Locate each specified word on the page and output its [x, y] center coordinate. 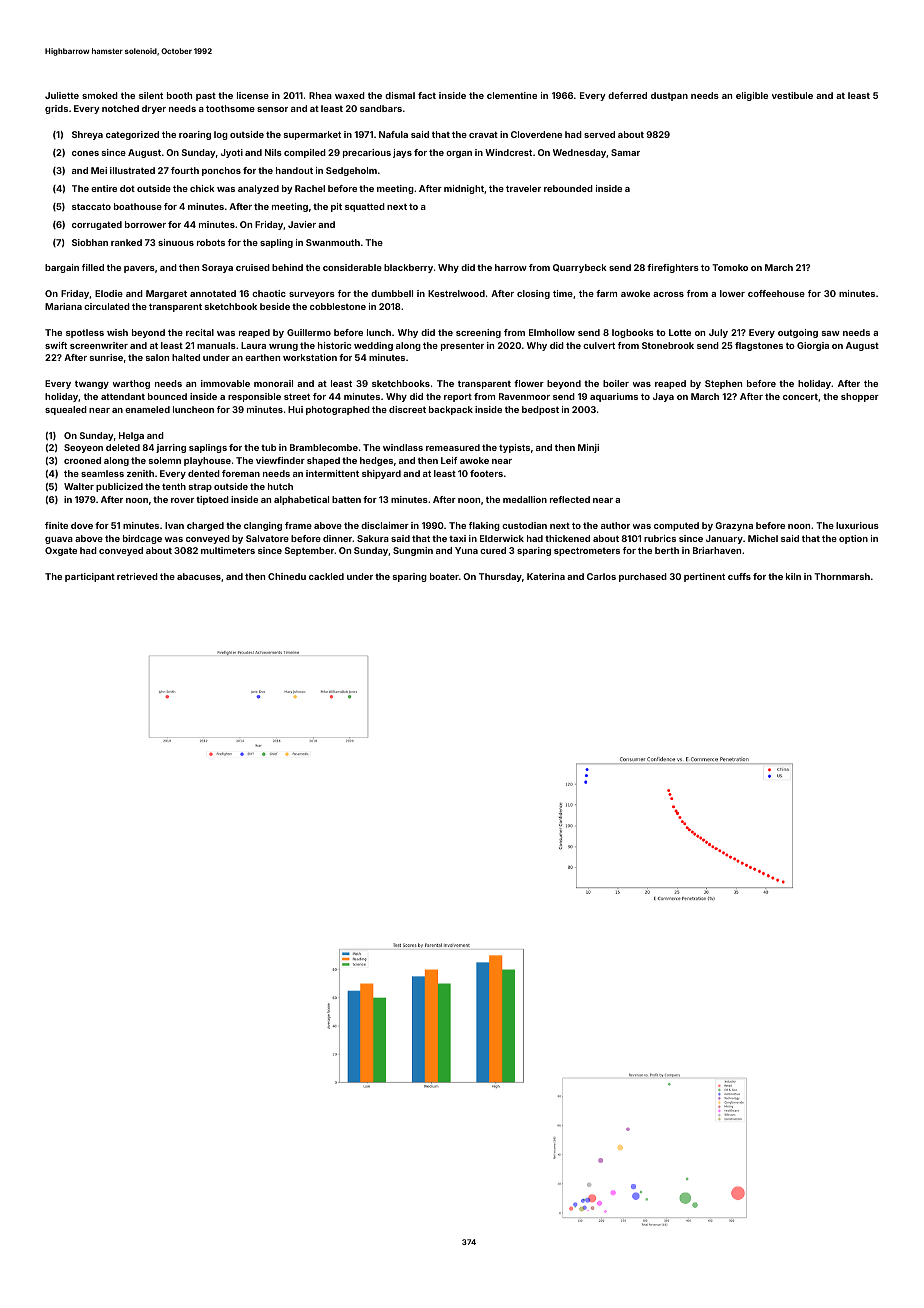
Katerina [546, 576]
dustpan [669, 96]
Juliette [62, 95]
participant [90, 577]
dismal [400, 95]
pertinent [704, 577]
